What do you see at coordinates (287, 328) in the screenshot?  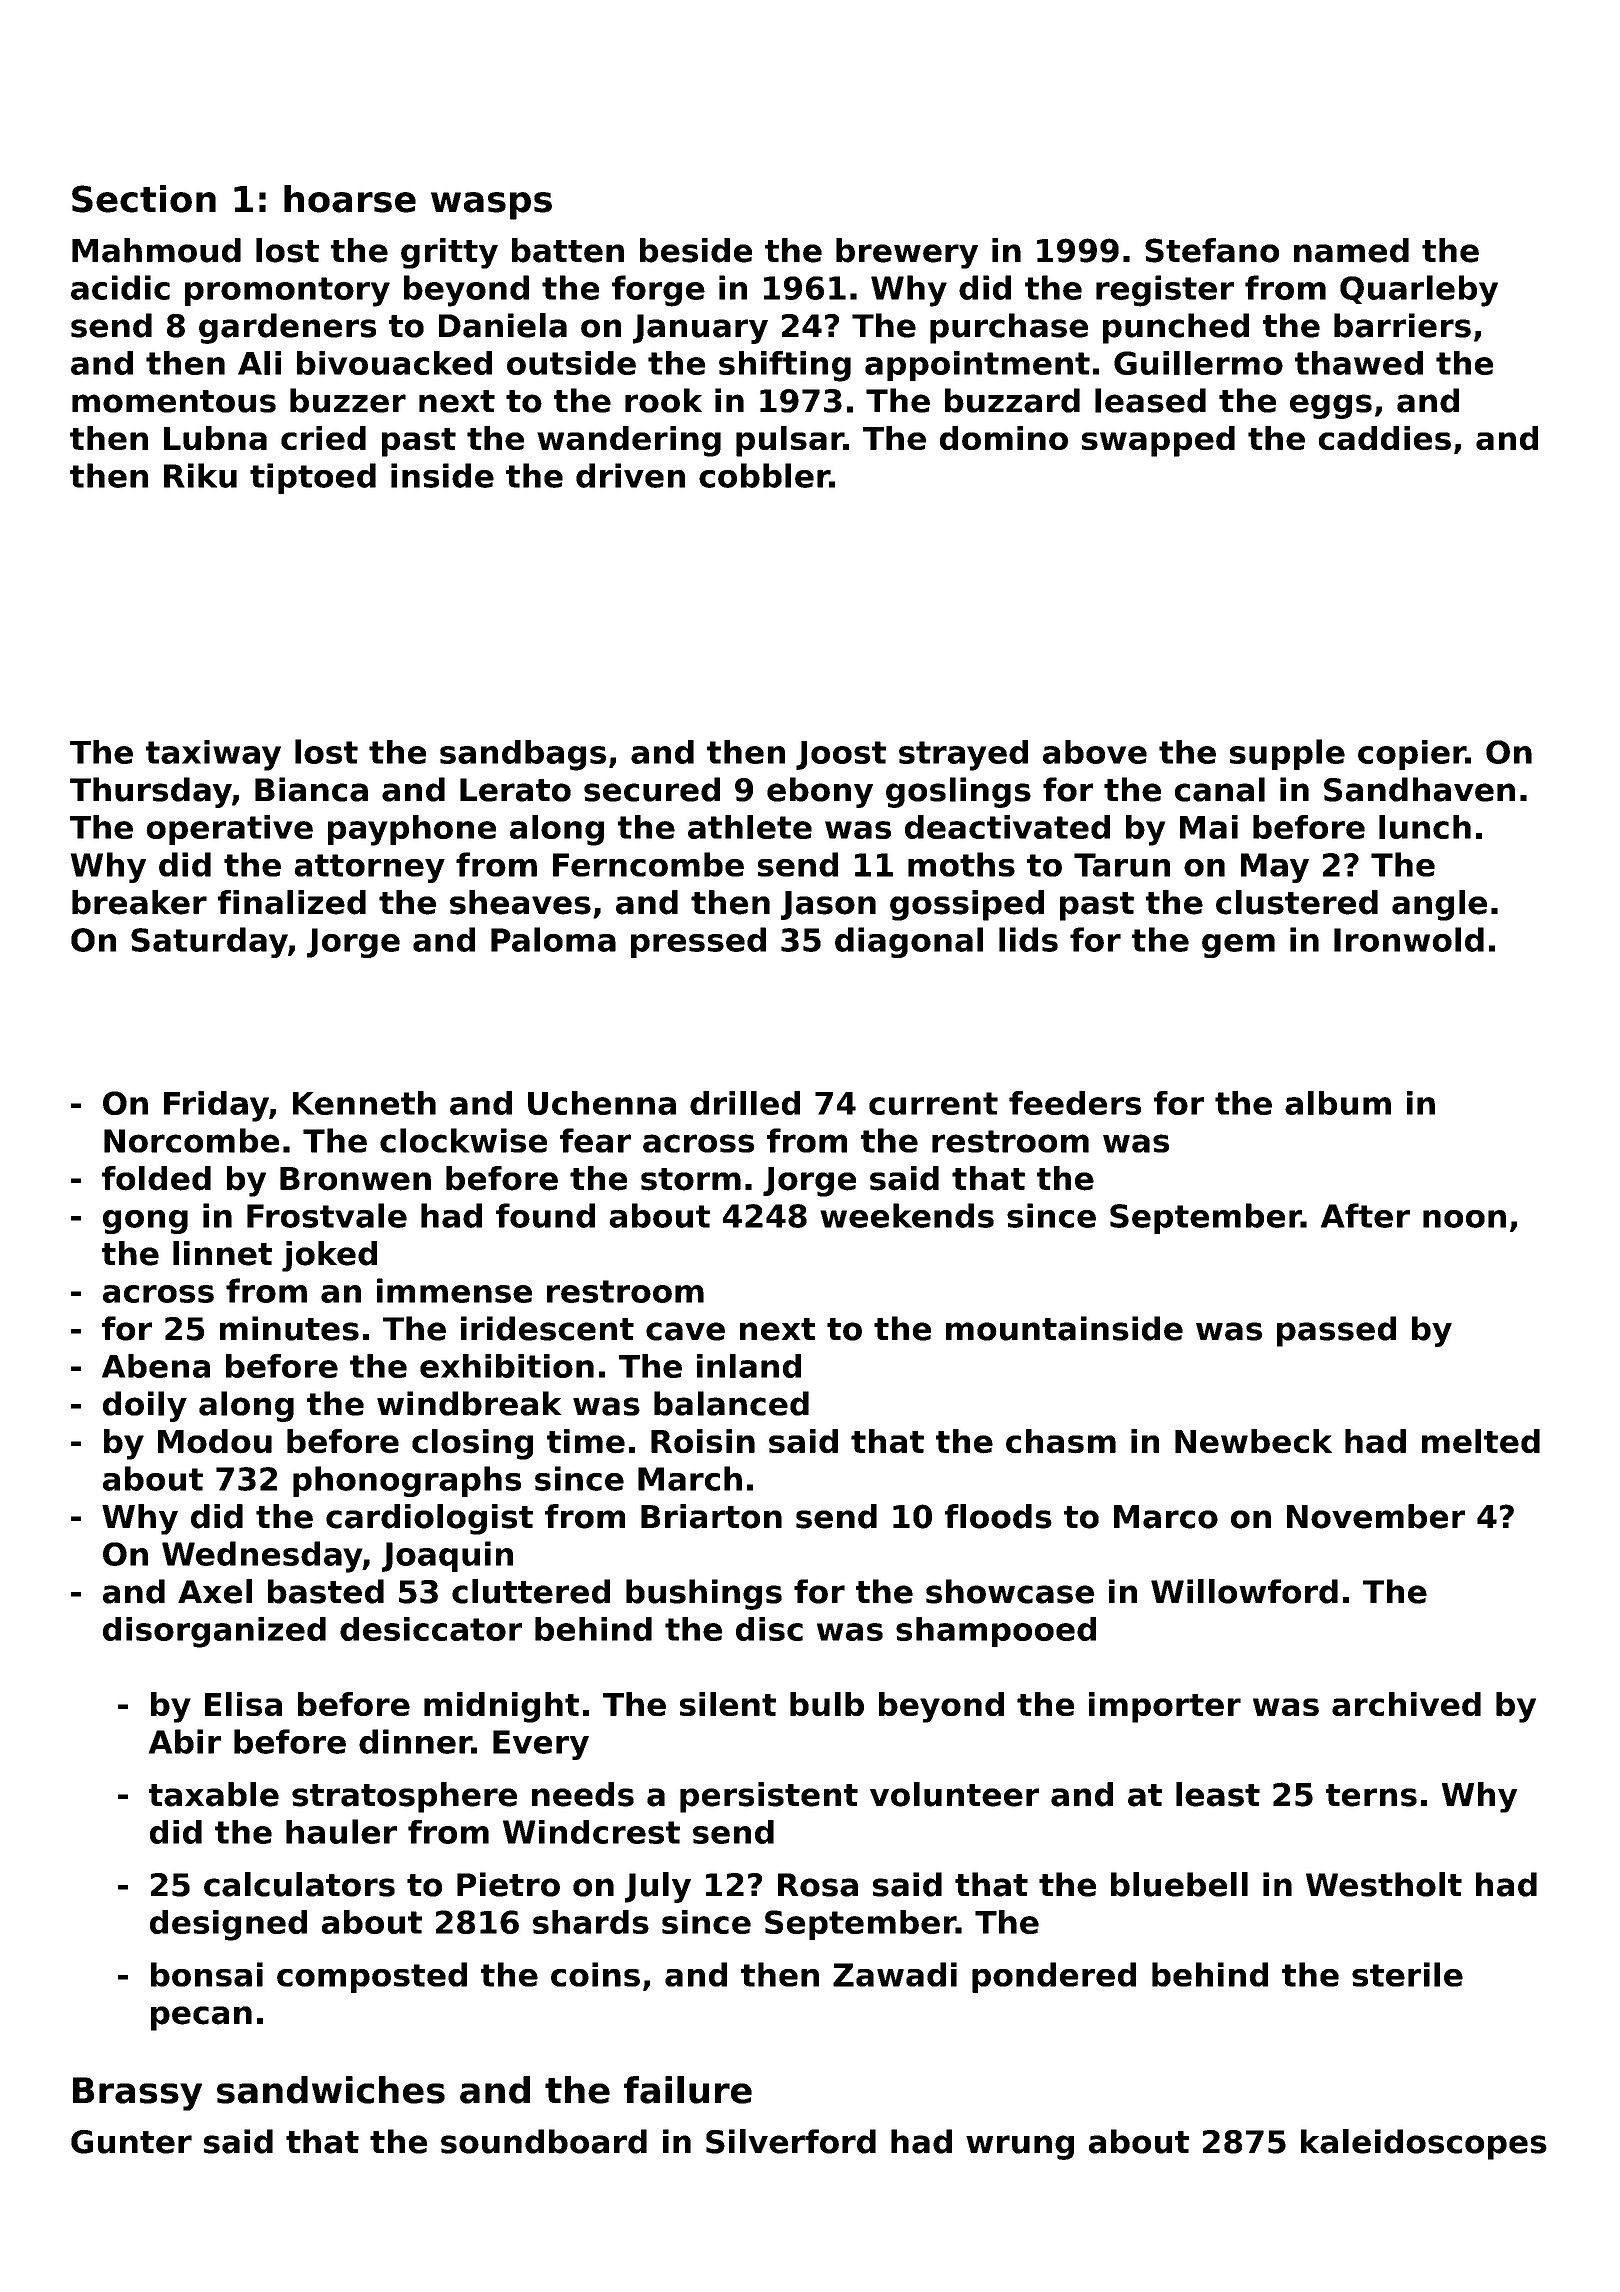 I see `gardeners` at bounding box center [287, 328].
